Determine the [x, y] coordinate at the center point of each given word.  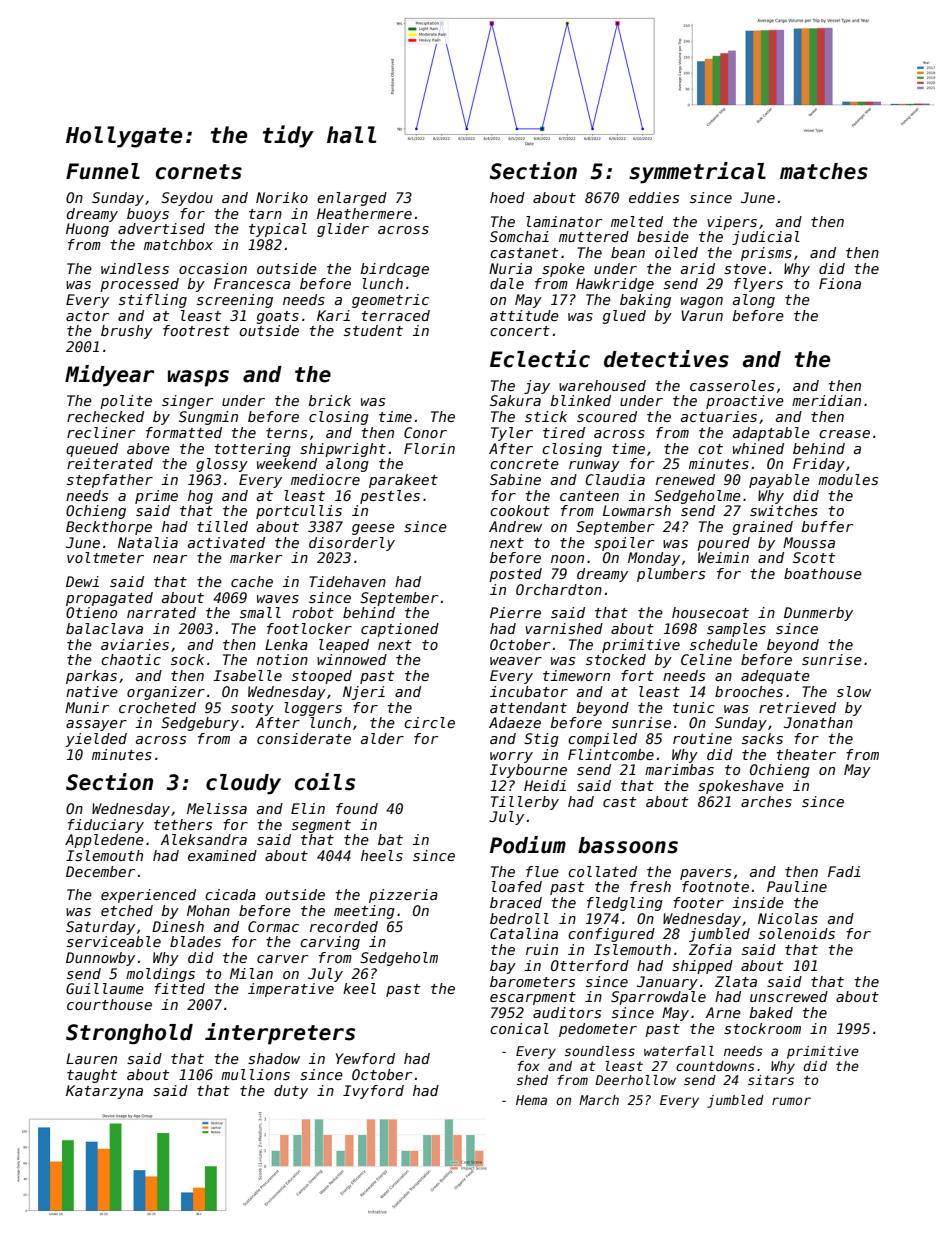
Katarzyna [104, 1092]
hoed [507, 197]
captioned [400, 630]
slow [854, 691]
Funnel [103, 171]
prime [156, 497]
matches [824, 171]
